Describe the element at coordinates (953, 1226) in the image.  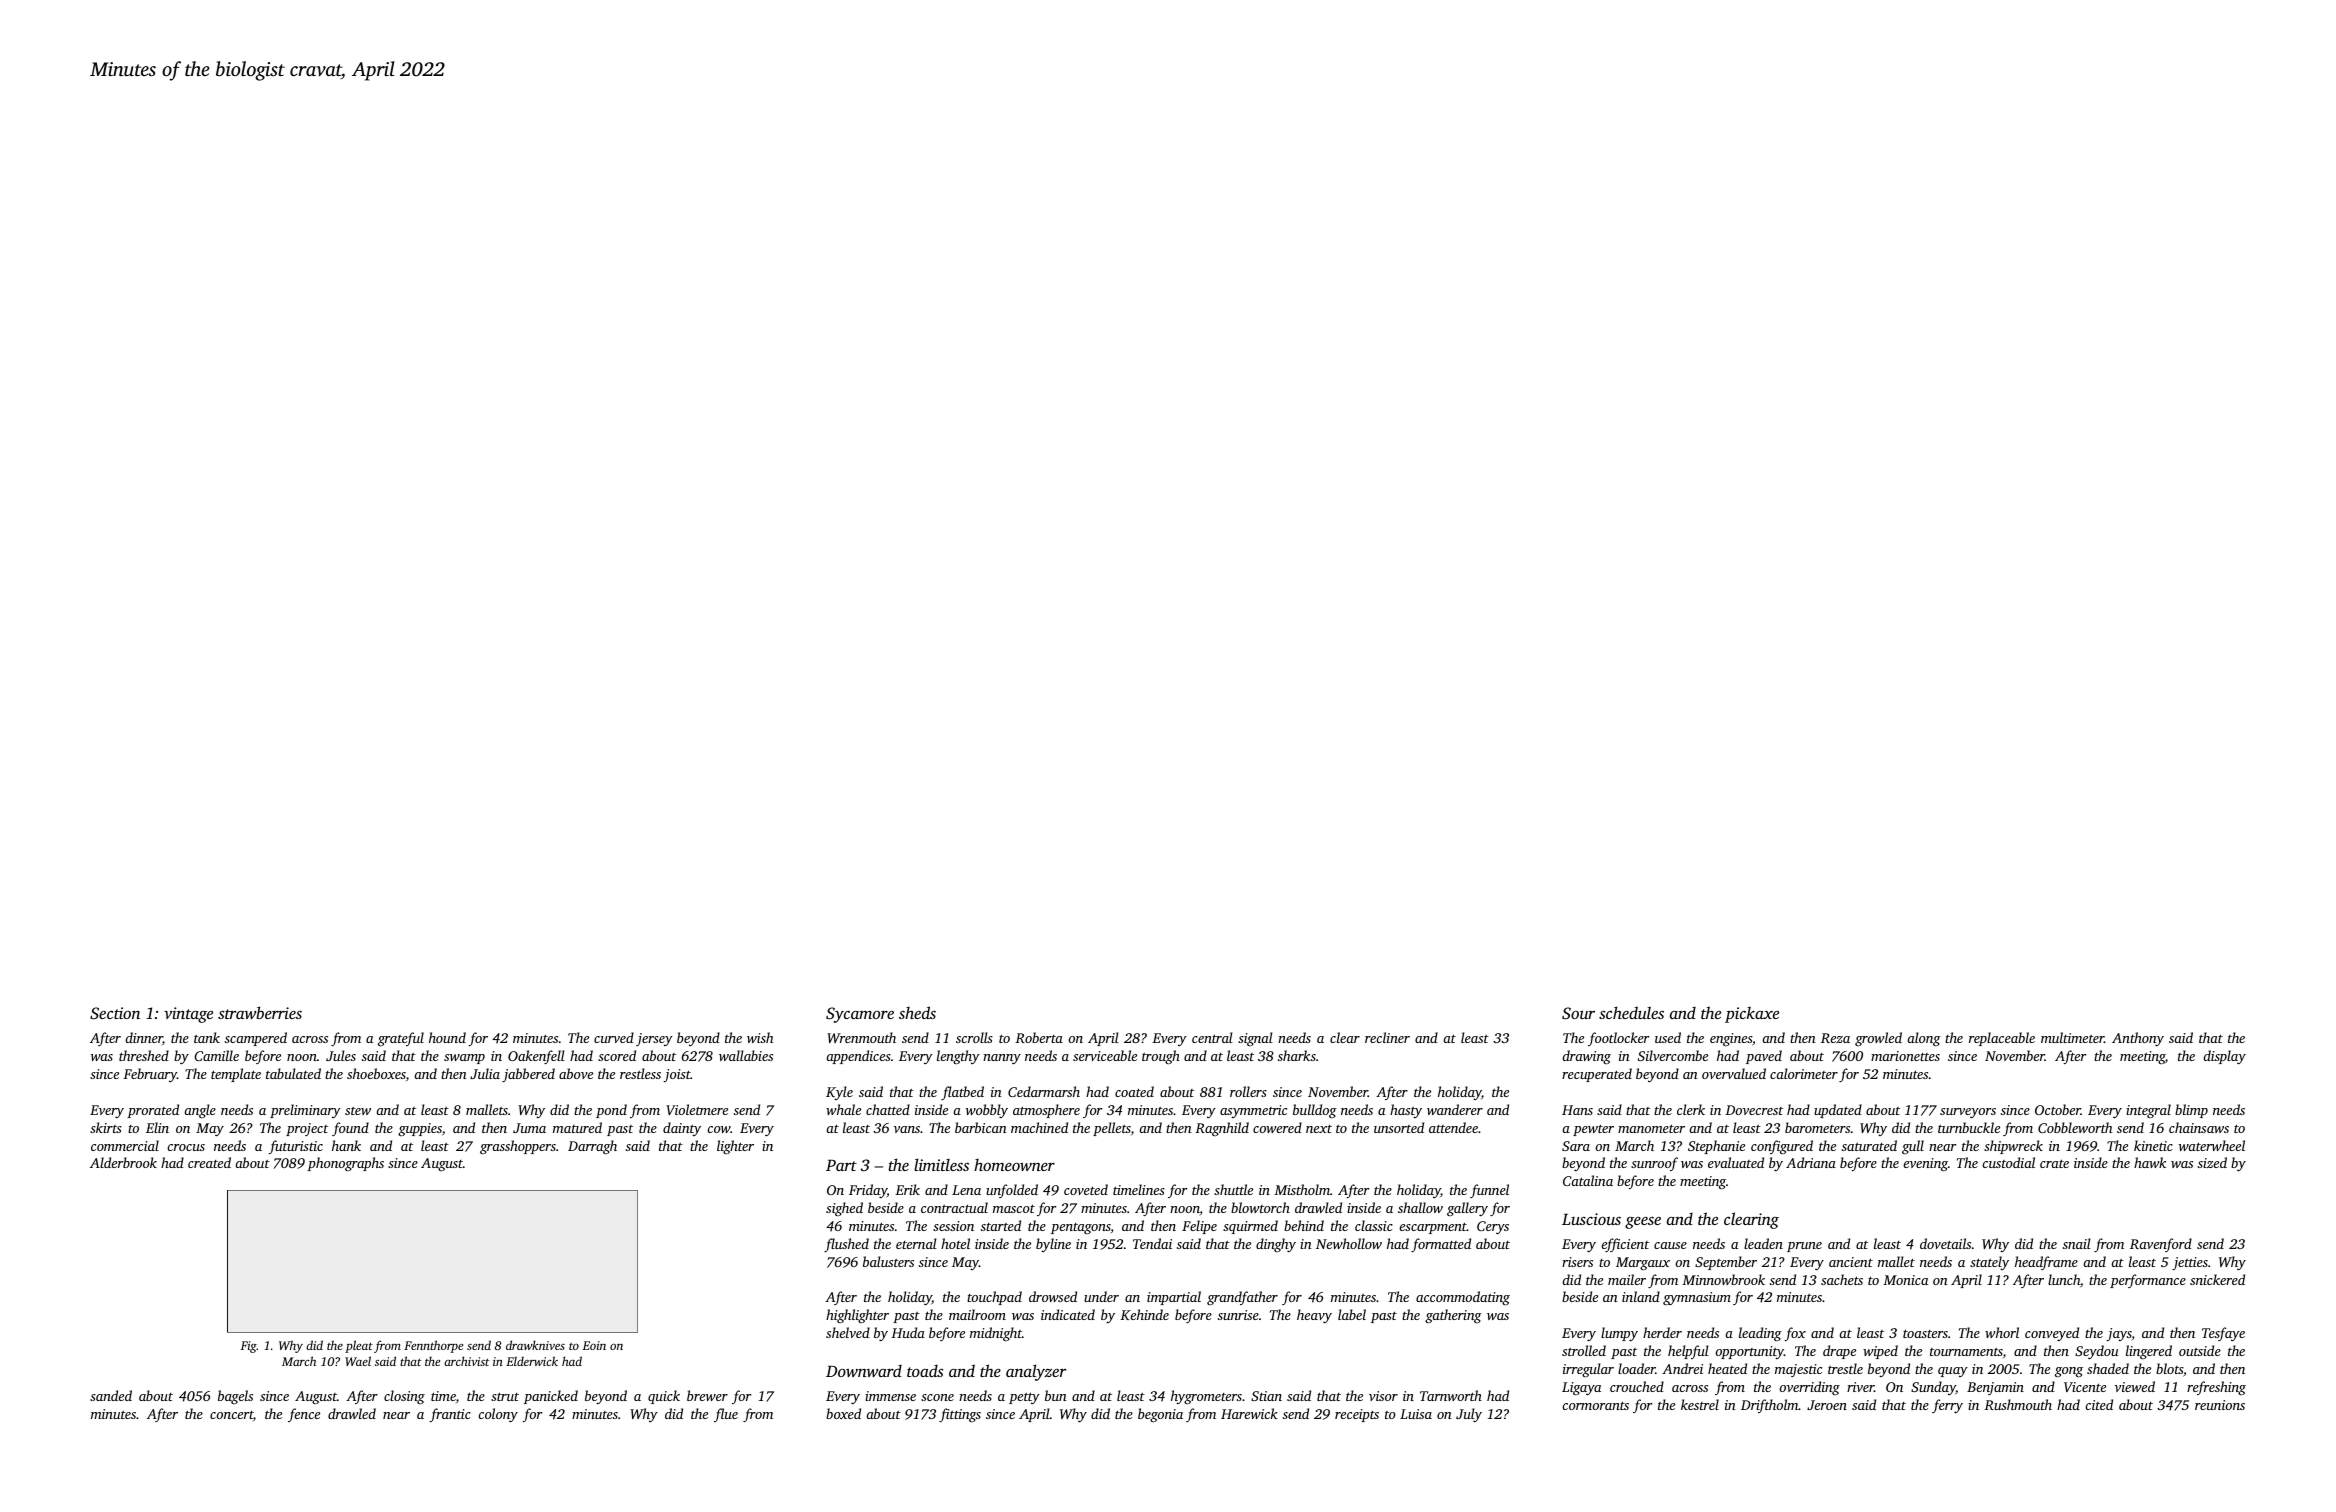
I see `session` at that location.
